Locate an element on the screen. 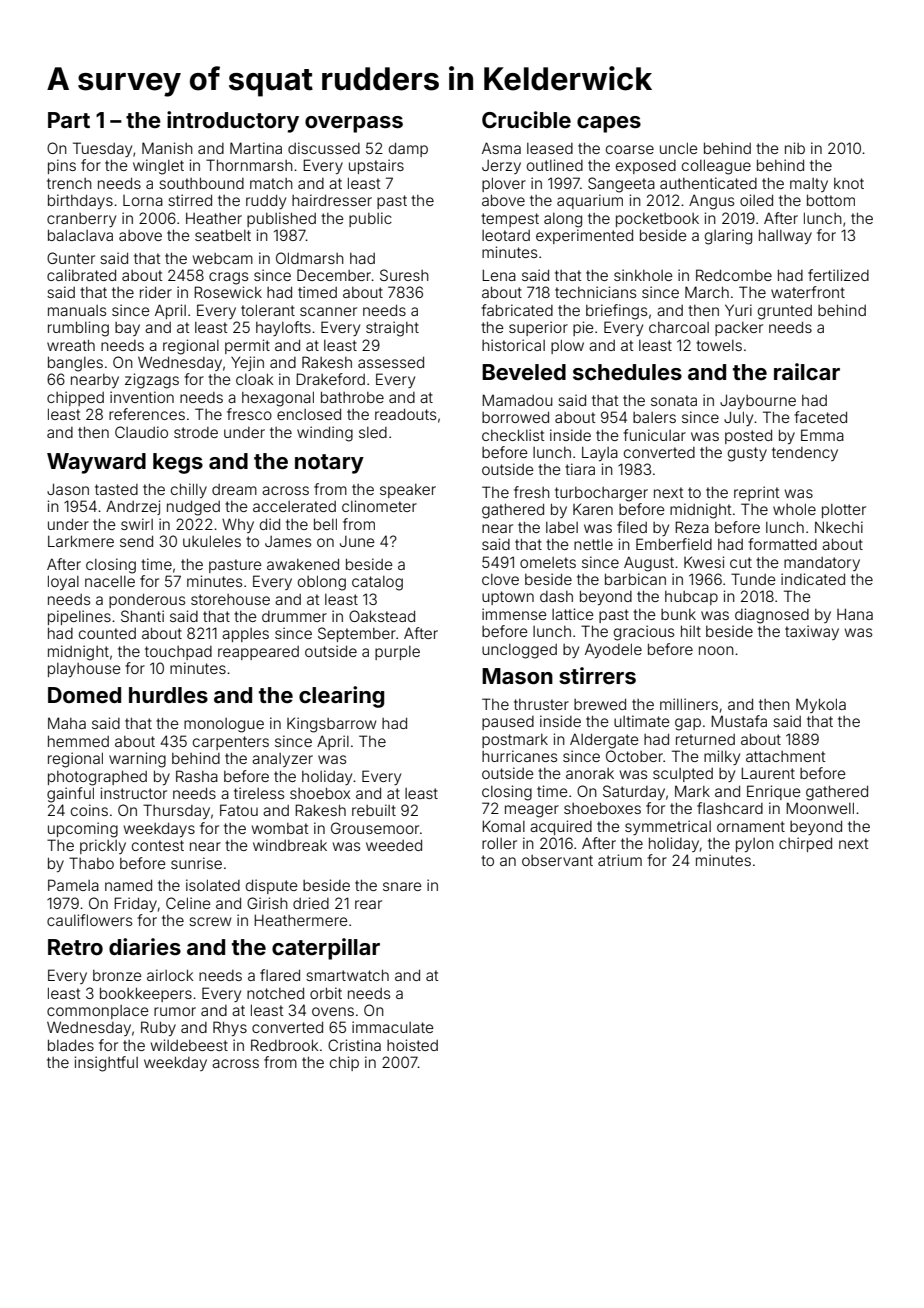 The image size is (924, 1308). hallway is located at coordinates (785, 236).
